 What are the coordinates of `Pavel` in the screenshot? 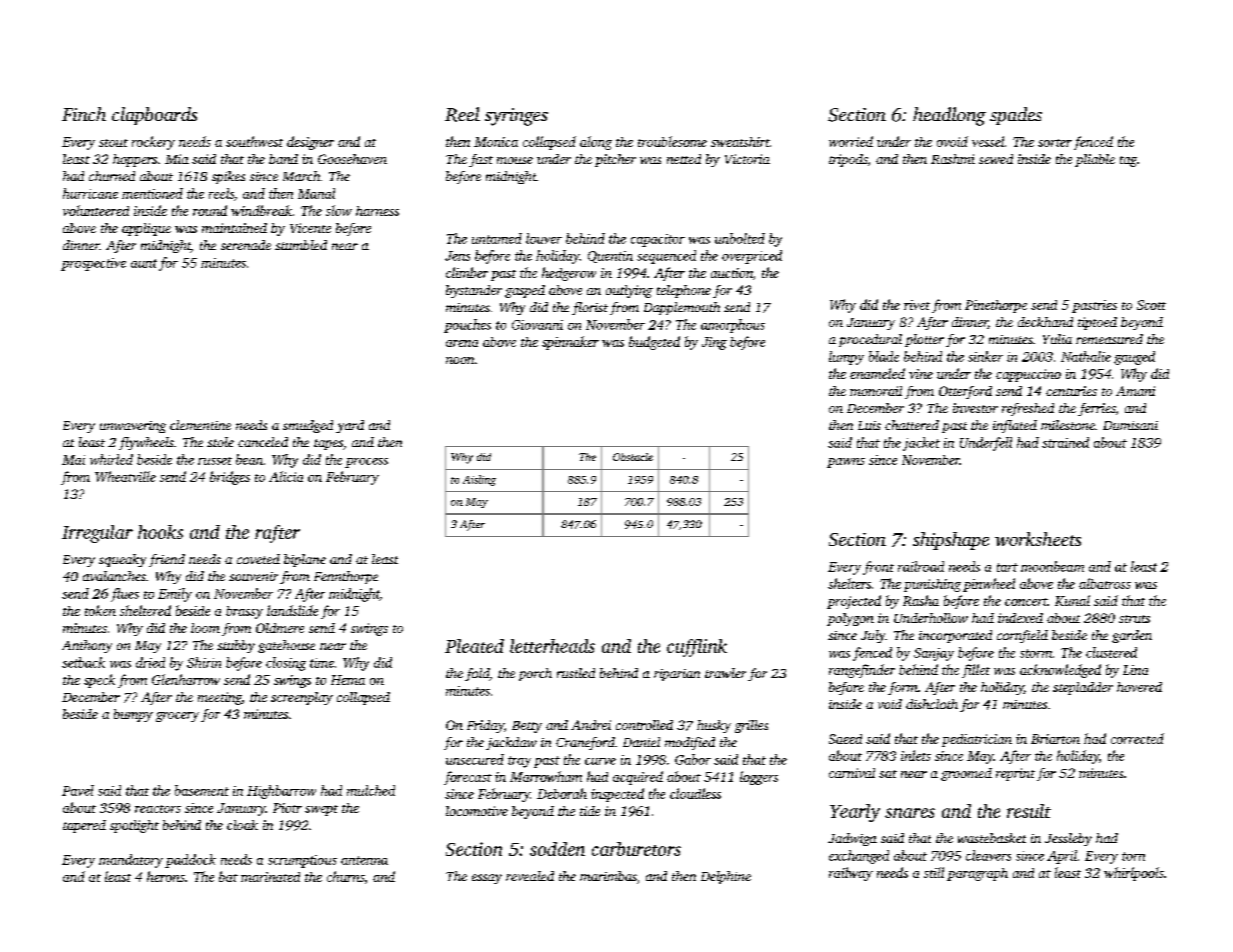 It's located at (78, 790).
